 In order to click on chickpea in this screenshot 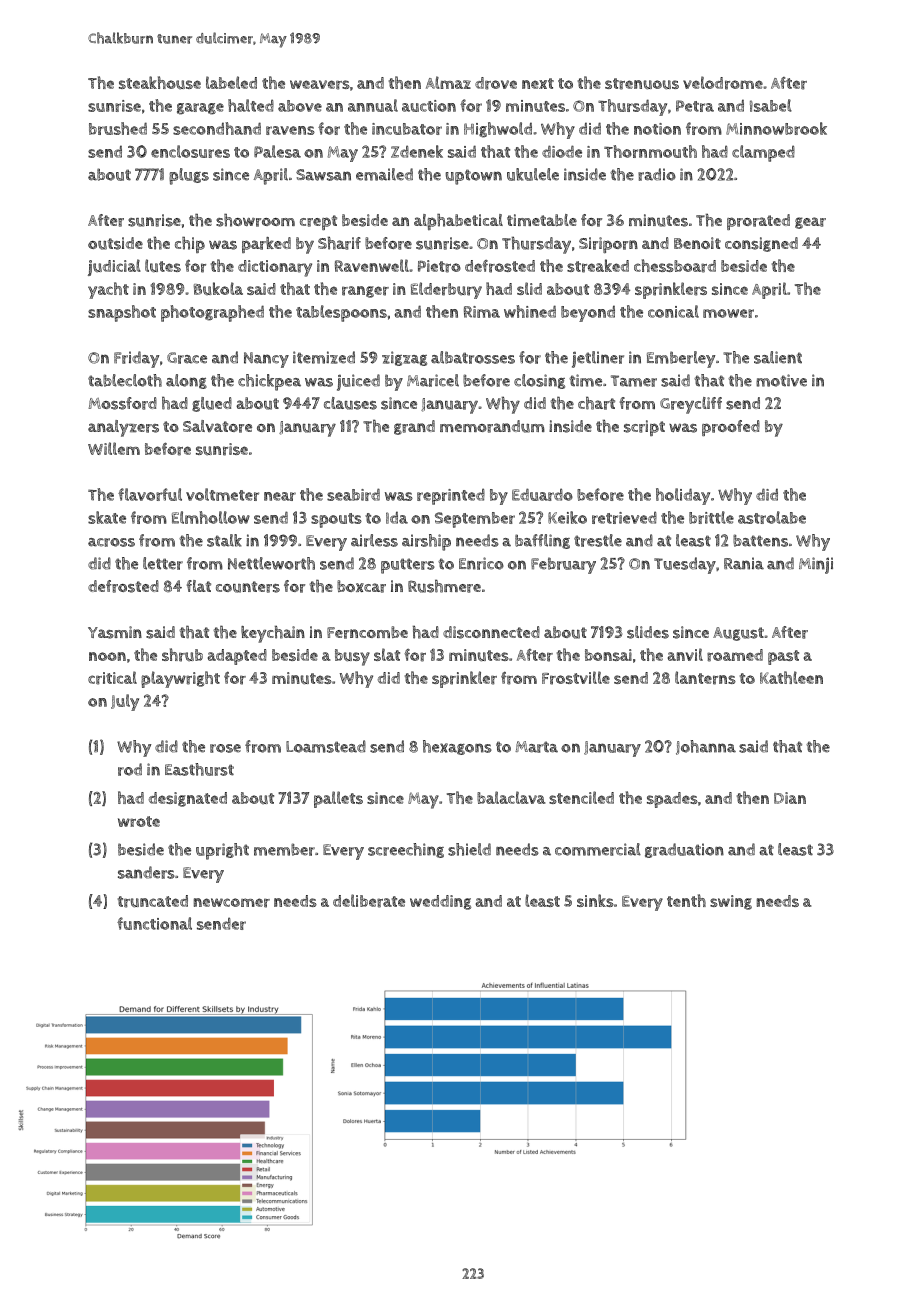, I will do `click(269, 382)`.
